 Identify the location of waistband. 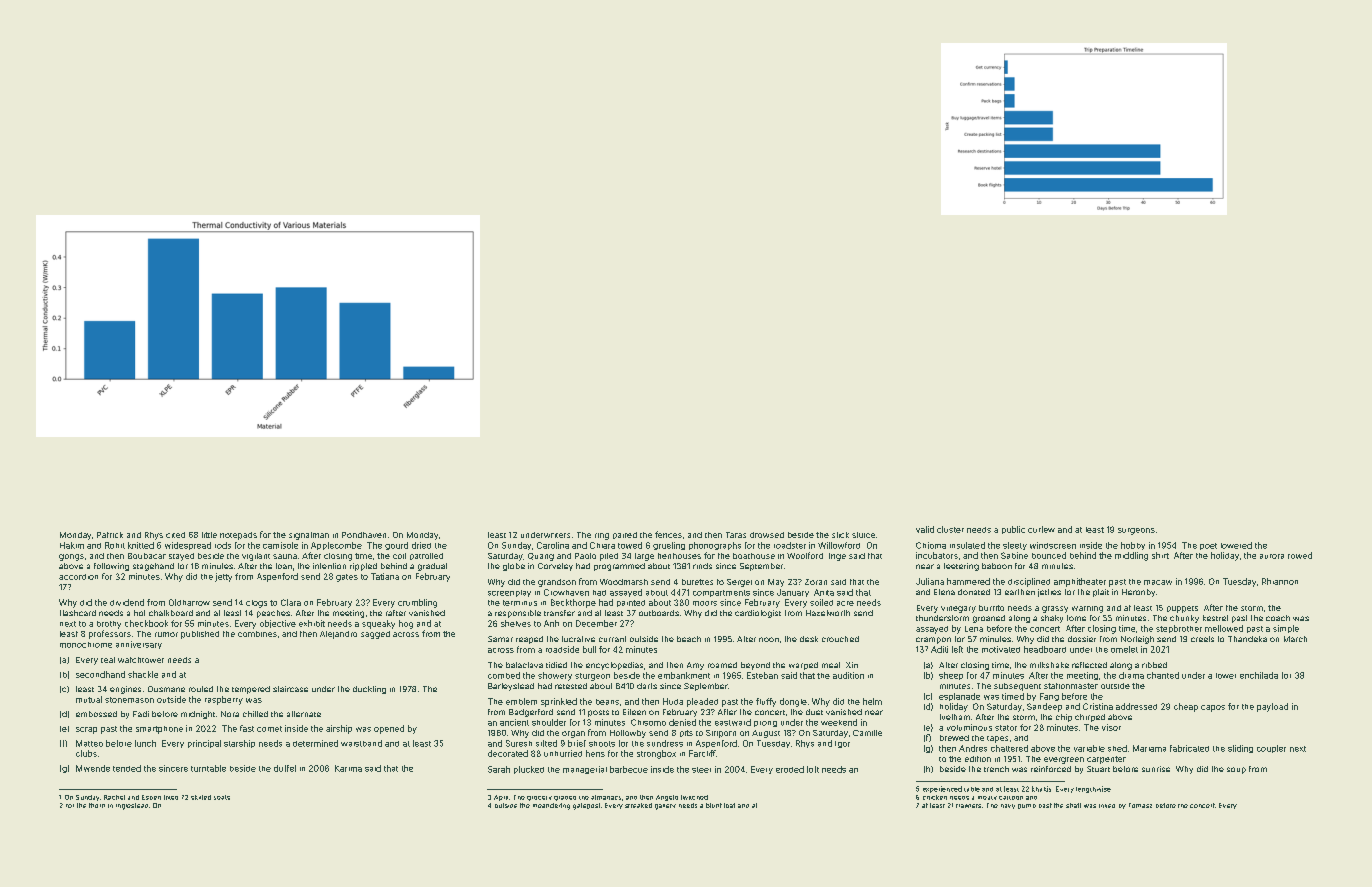
(361, 743).
